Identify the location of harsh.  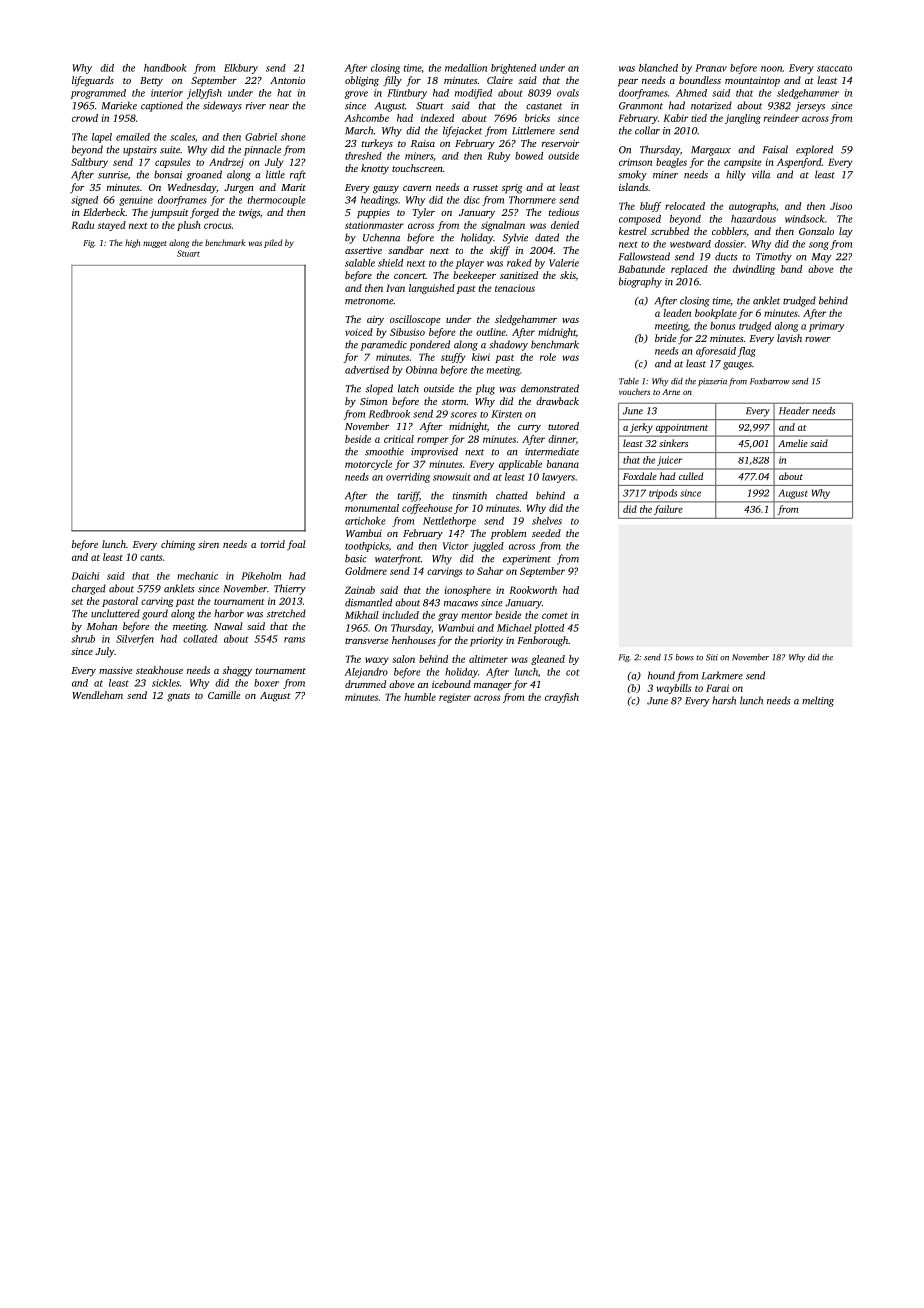
(724, 700).
